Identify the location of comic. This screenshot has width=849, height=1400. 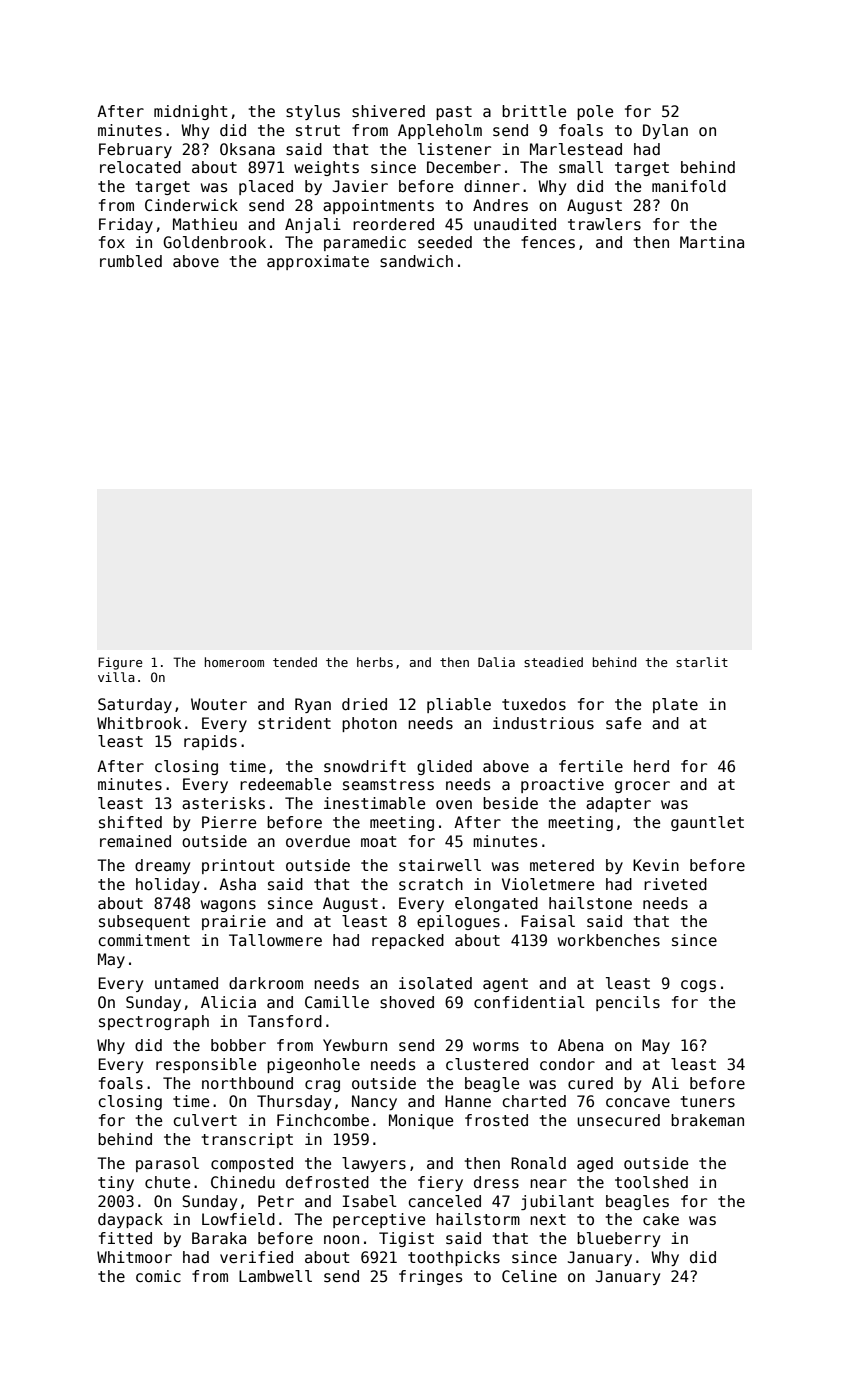
(158, 1276).
